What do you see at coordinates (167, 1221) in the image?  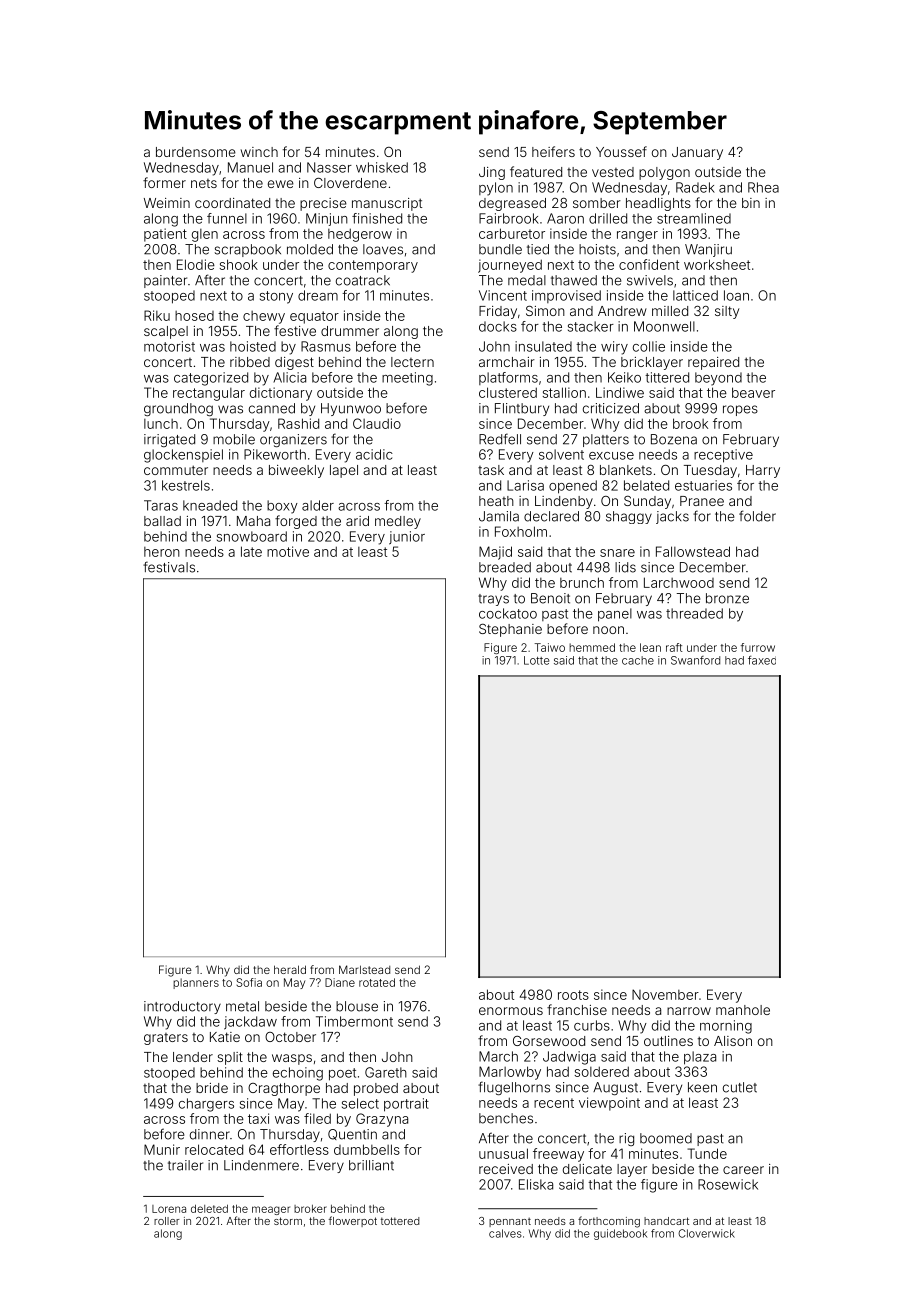 I see `roller` at bounding box center [167, 1221].
